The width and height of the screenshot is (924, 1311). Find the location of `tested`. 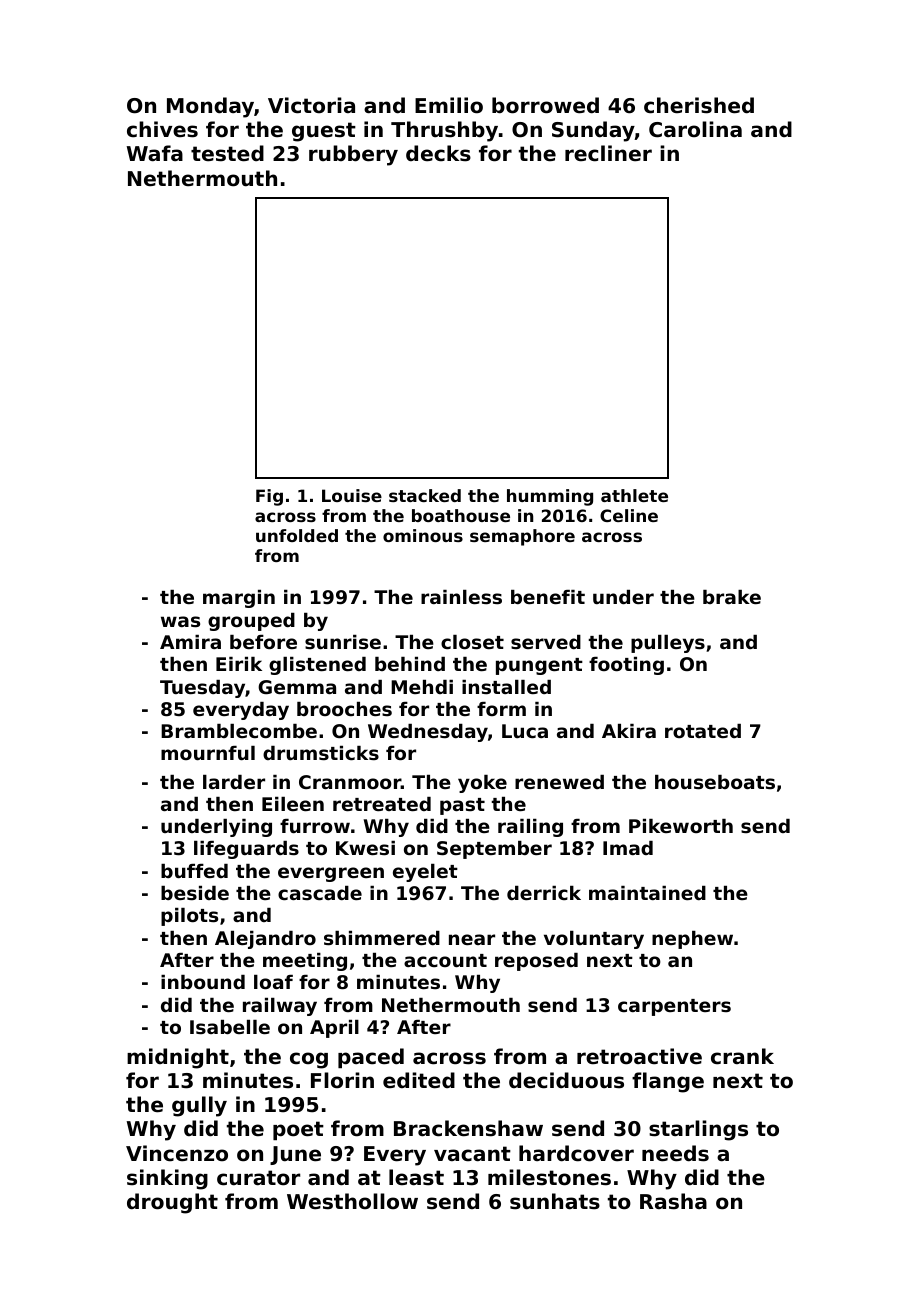

tested is located at coordinates (227, 153).
